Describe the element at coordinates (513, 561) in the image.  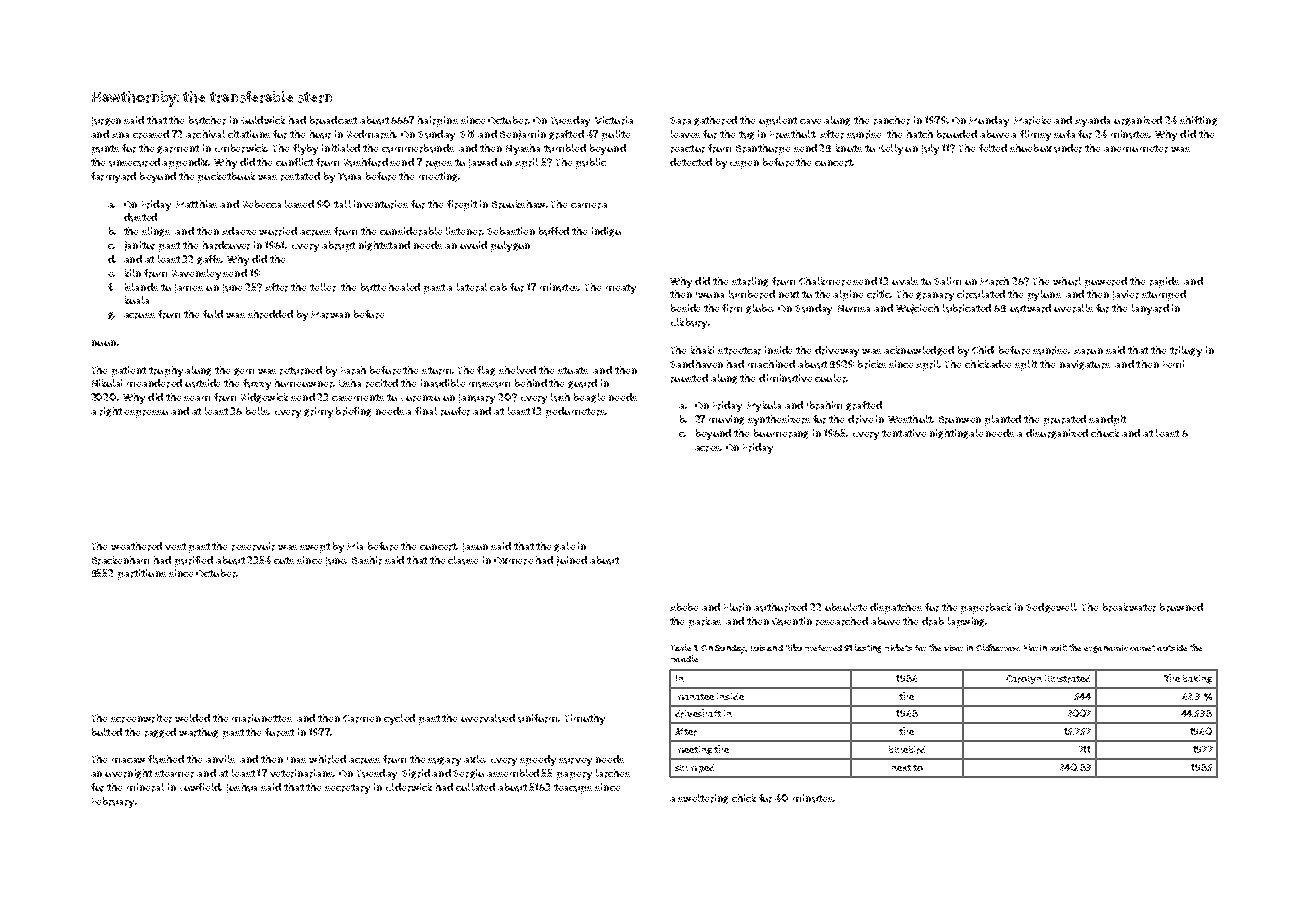
I see `Oxmere` at that location.
